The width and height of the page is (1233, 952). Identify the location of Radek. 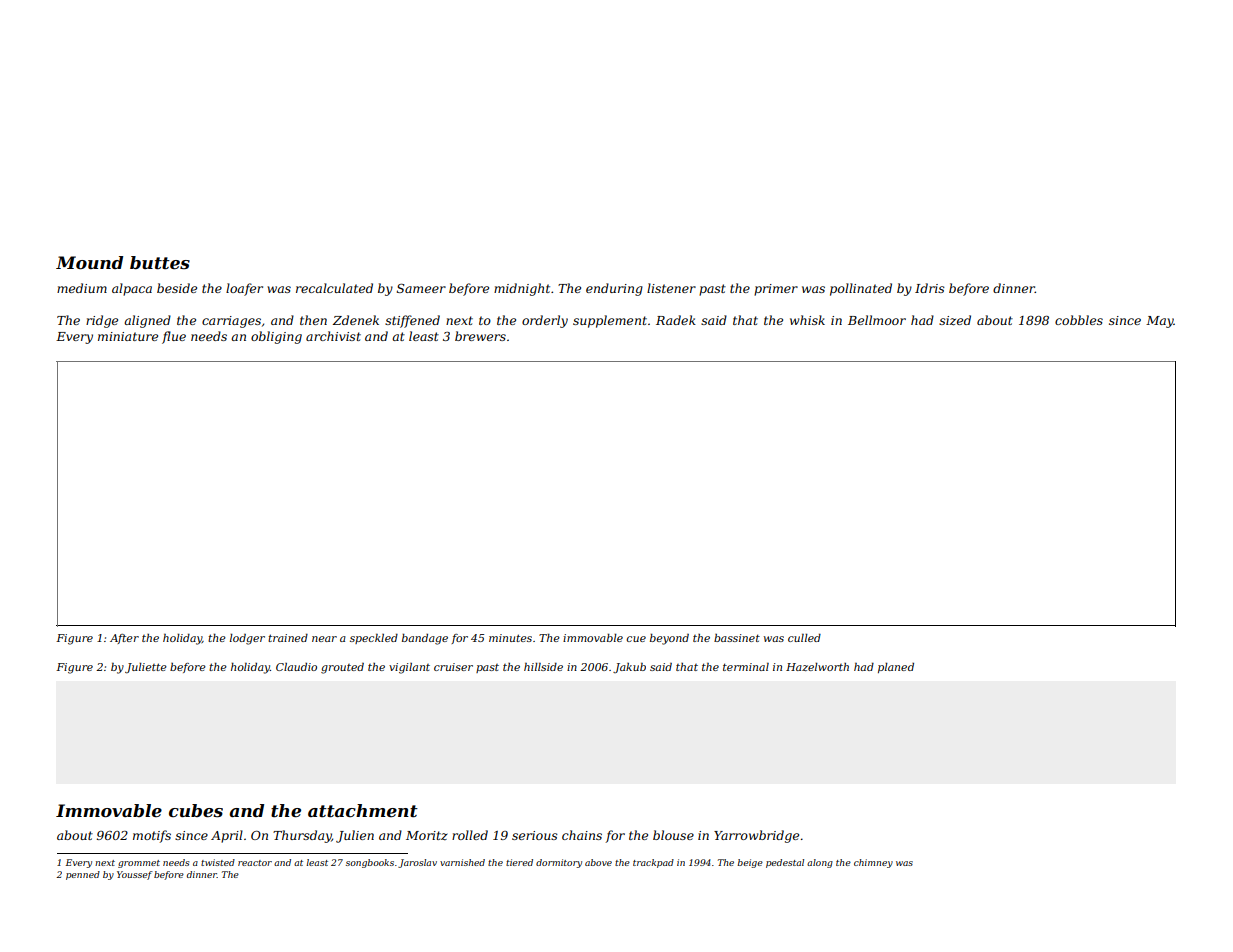
(676, 320).
